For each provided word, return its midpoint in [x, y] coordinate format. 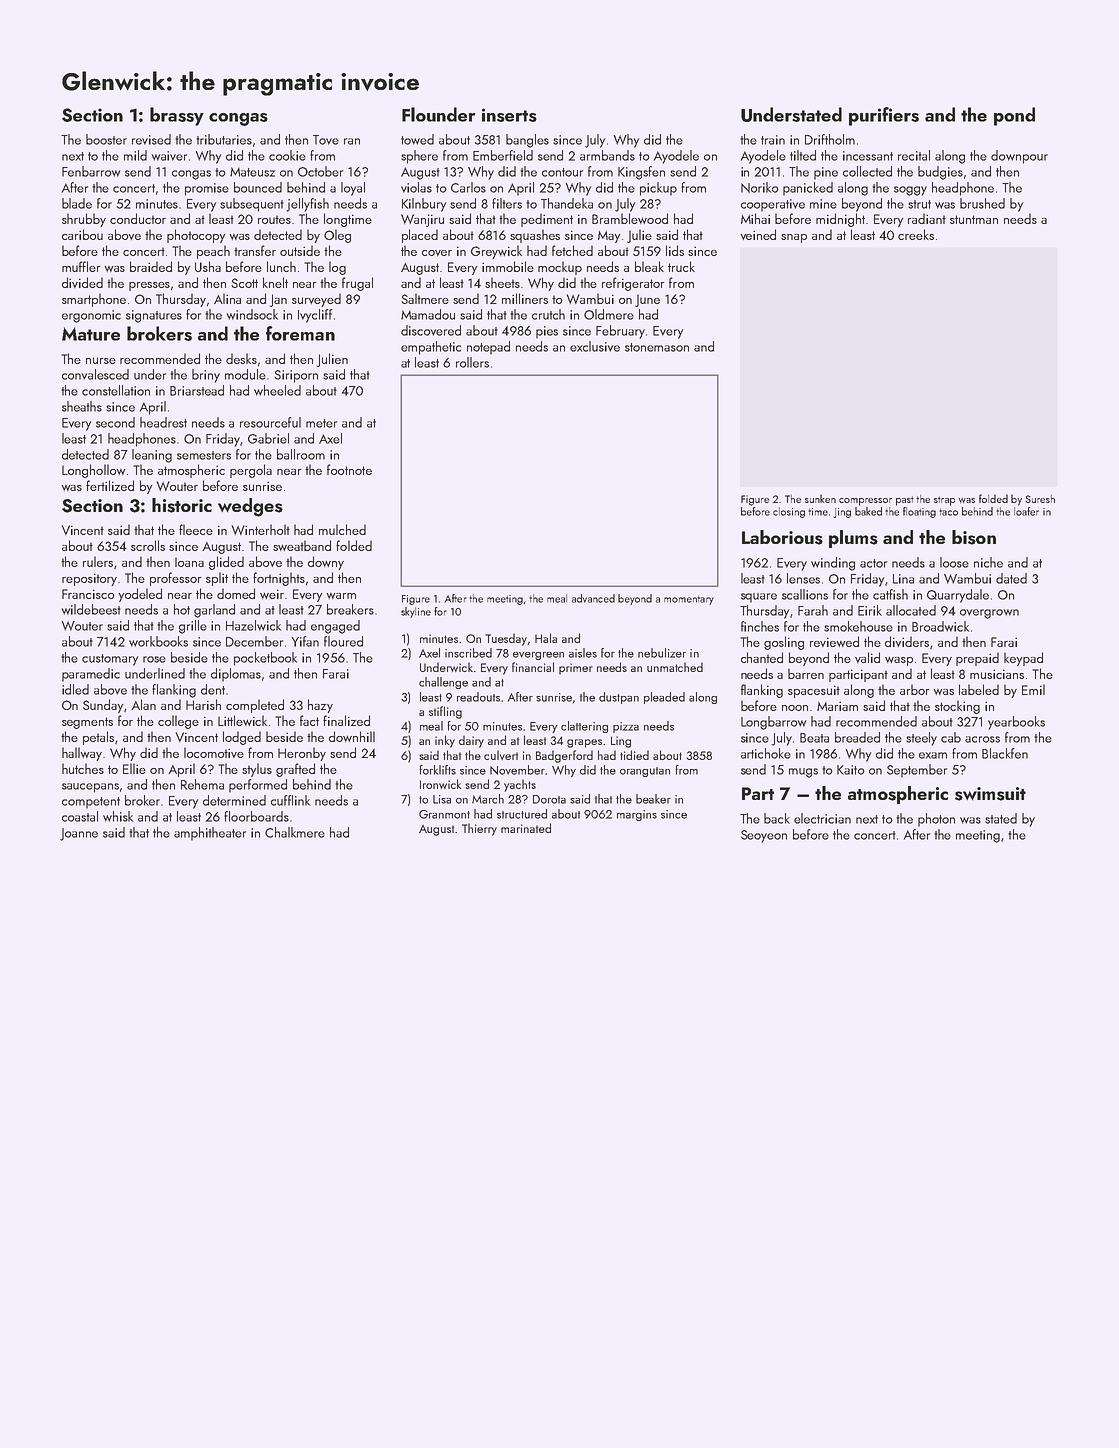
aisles [583, 653]
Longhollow [94, 471]
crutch [548, 314]
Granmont [444, 814]
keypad [1023, 659]
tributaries [224, 139]
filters [507, 203]
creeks [916, 234]
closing [789, 512]
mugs [803, 773]
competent [91, 803]
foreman [300, 333]
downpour [1019, 157]
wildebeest [91, 609]
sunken [820, 498]
